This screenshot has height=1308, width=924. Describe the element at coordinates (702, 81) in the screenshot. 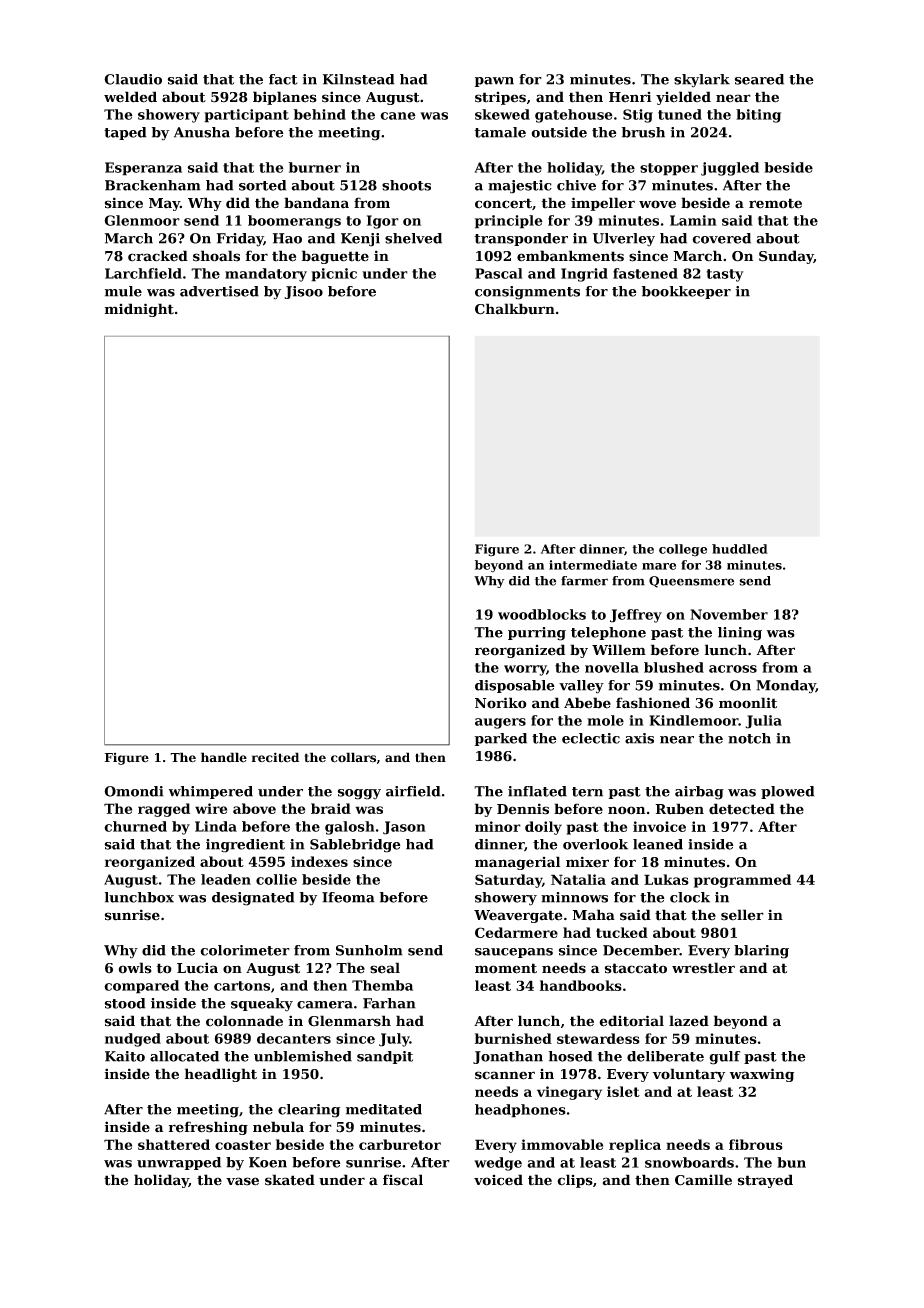

I see `skylark` at that location.
